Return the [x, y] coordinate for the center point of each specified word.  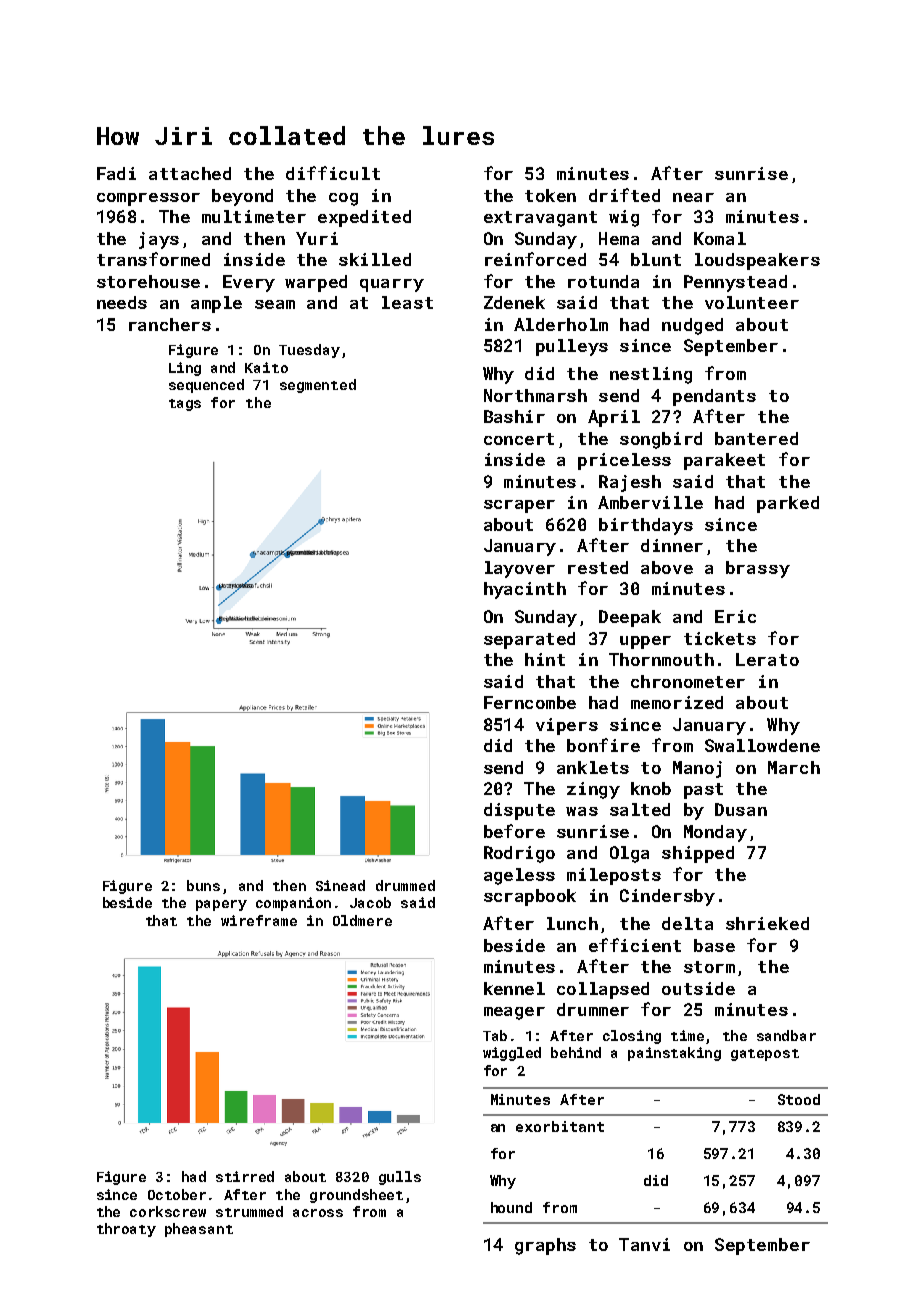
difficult [333, 173]
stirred [245, 1176]
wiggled [512, 1054]
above [667, 567]
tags [185, 405]
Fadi [116, 173]
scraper [519, 506]
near [693, 197]
